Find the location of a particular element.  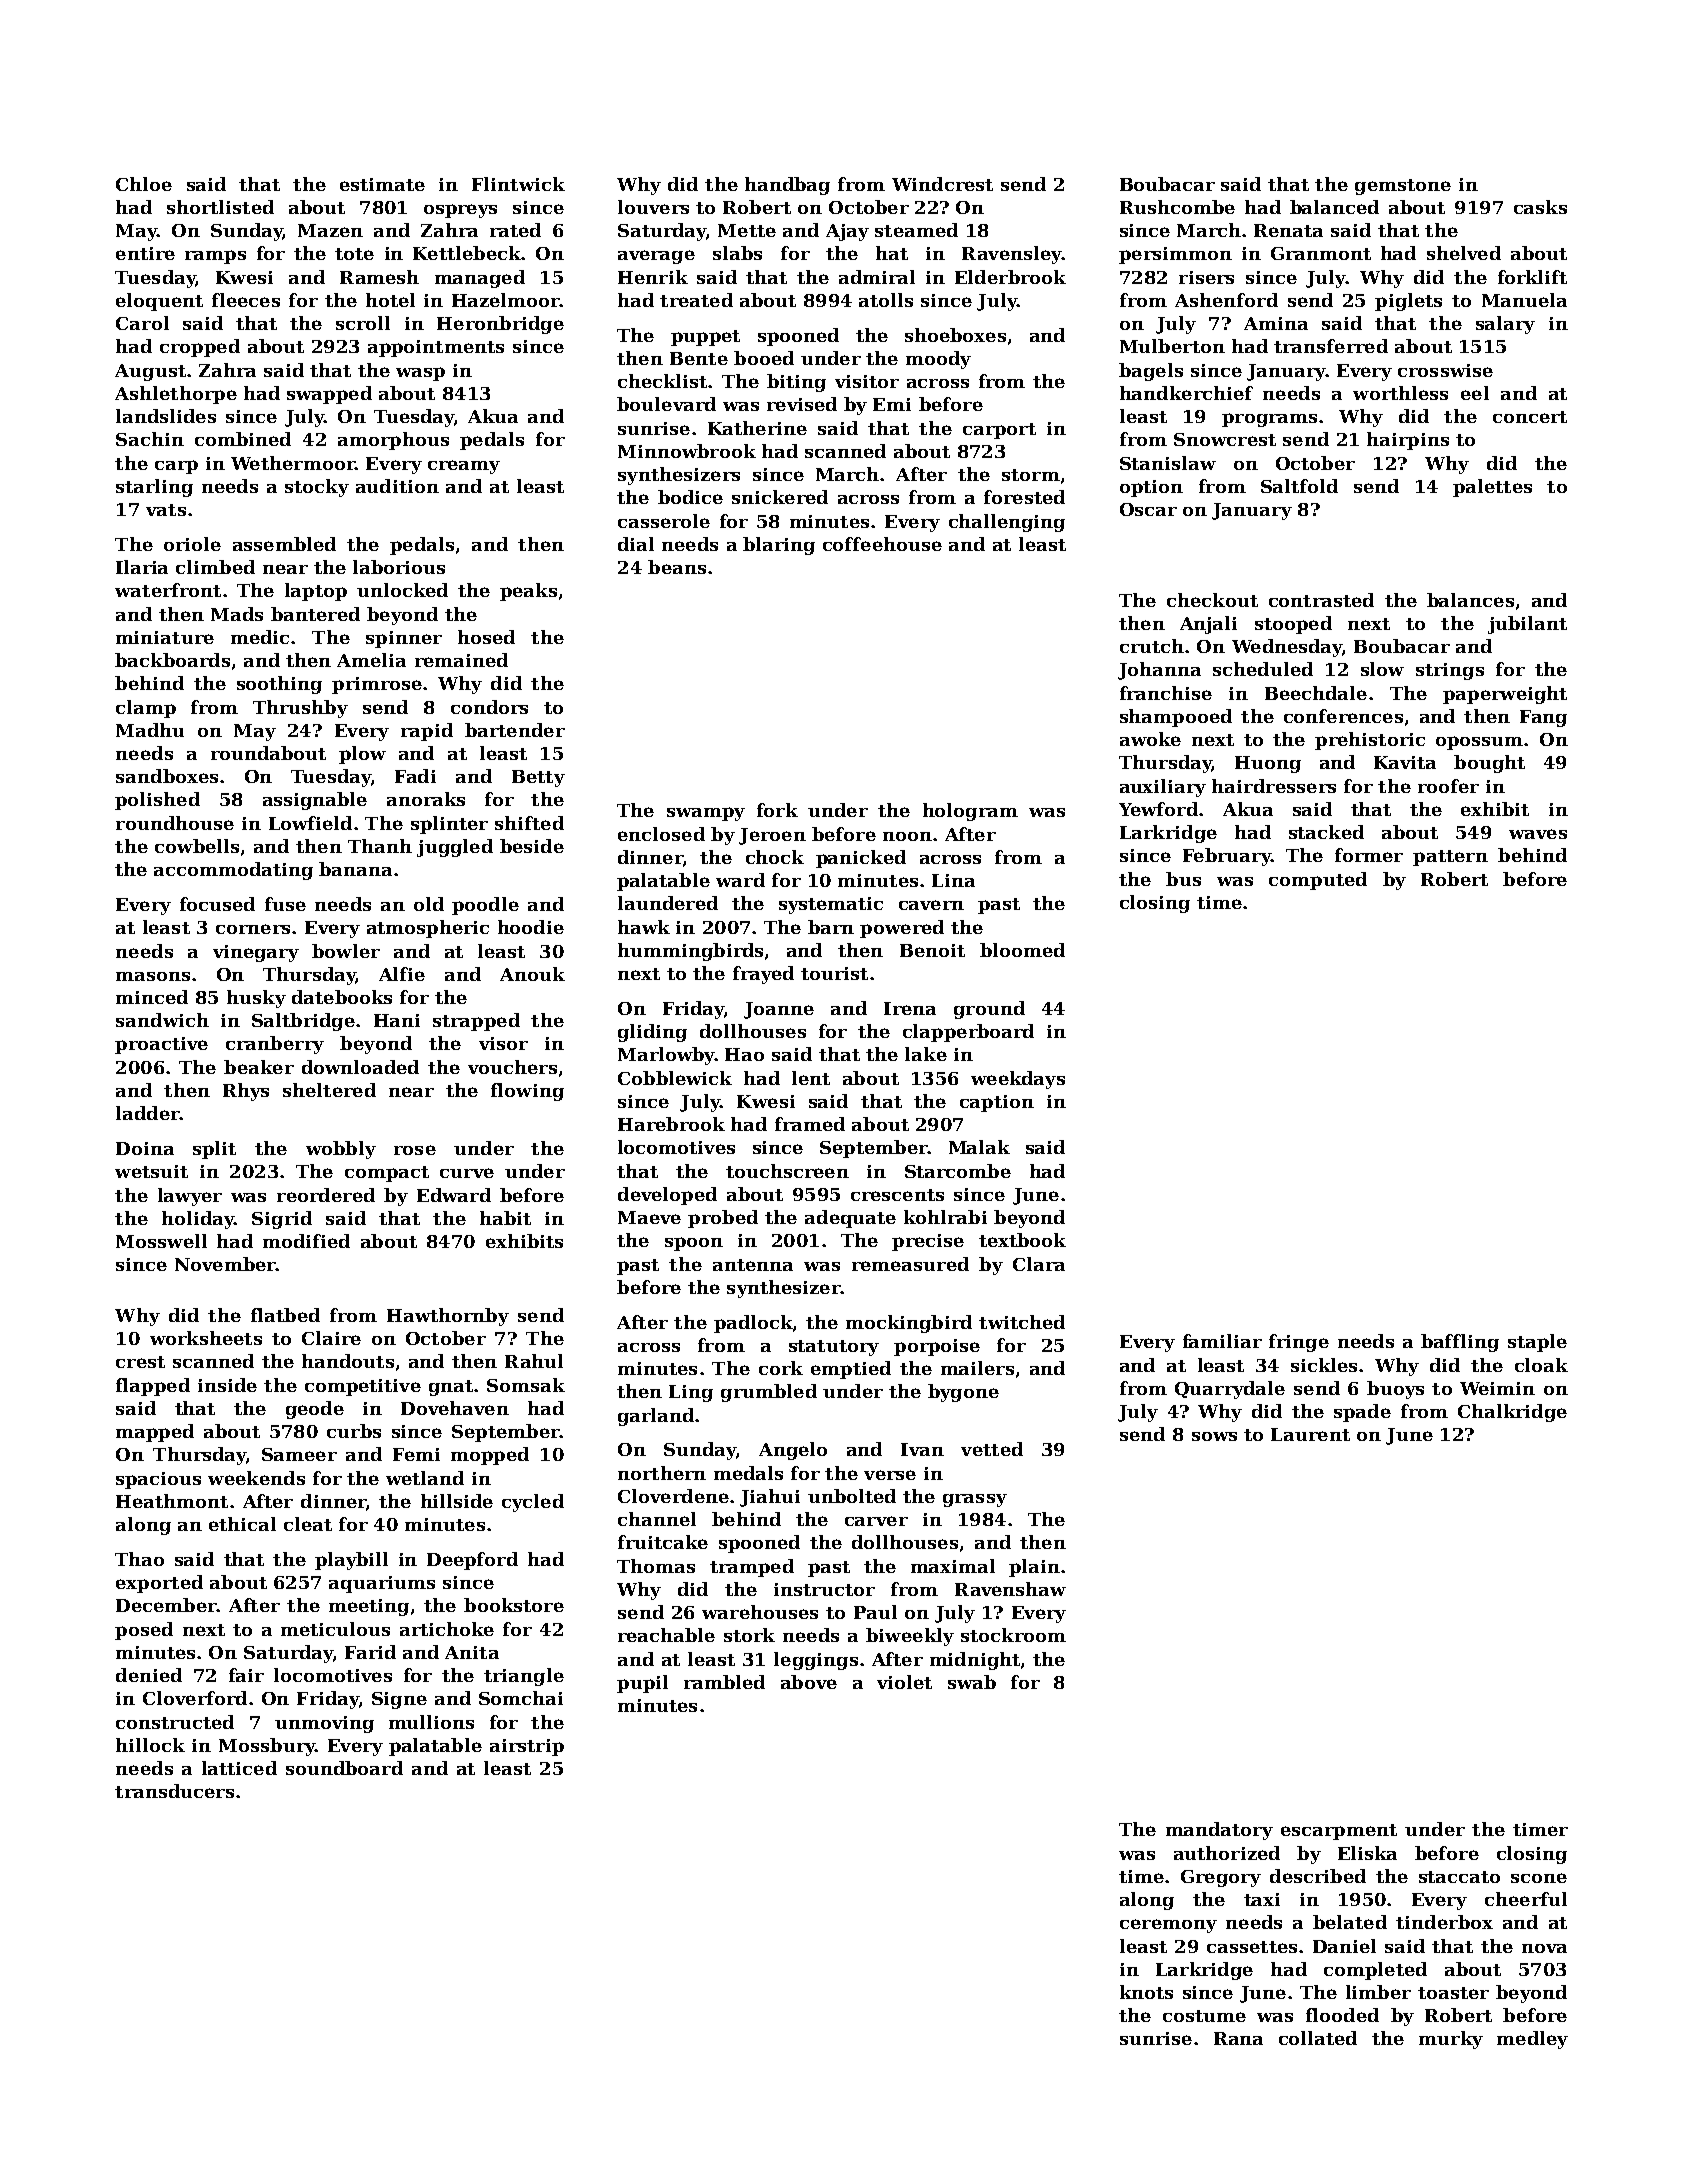

estimate is located at coordinates (382, 184).
